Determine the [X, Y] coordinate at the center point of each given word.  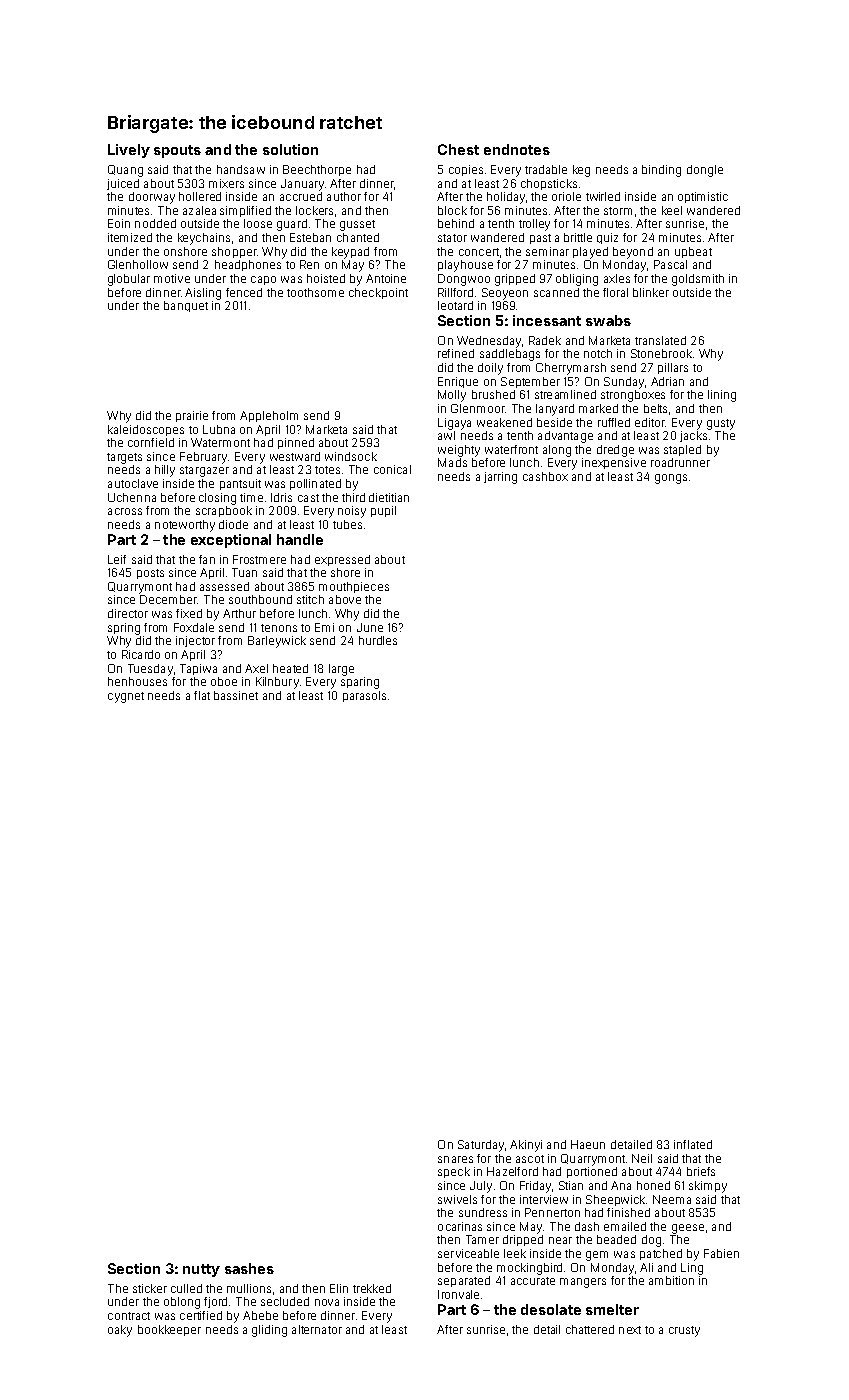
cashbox [545, 476]
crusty [684, 1331]
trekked [372, 1288]
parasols [364, 696]
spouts [177, 151]
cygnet [126, 697]
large [341, 670]
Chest [458, 149]
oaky [120, 1331]
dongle [705, 171]
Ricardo [141, 654]
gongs [671, 479]
